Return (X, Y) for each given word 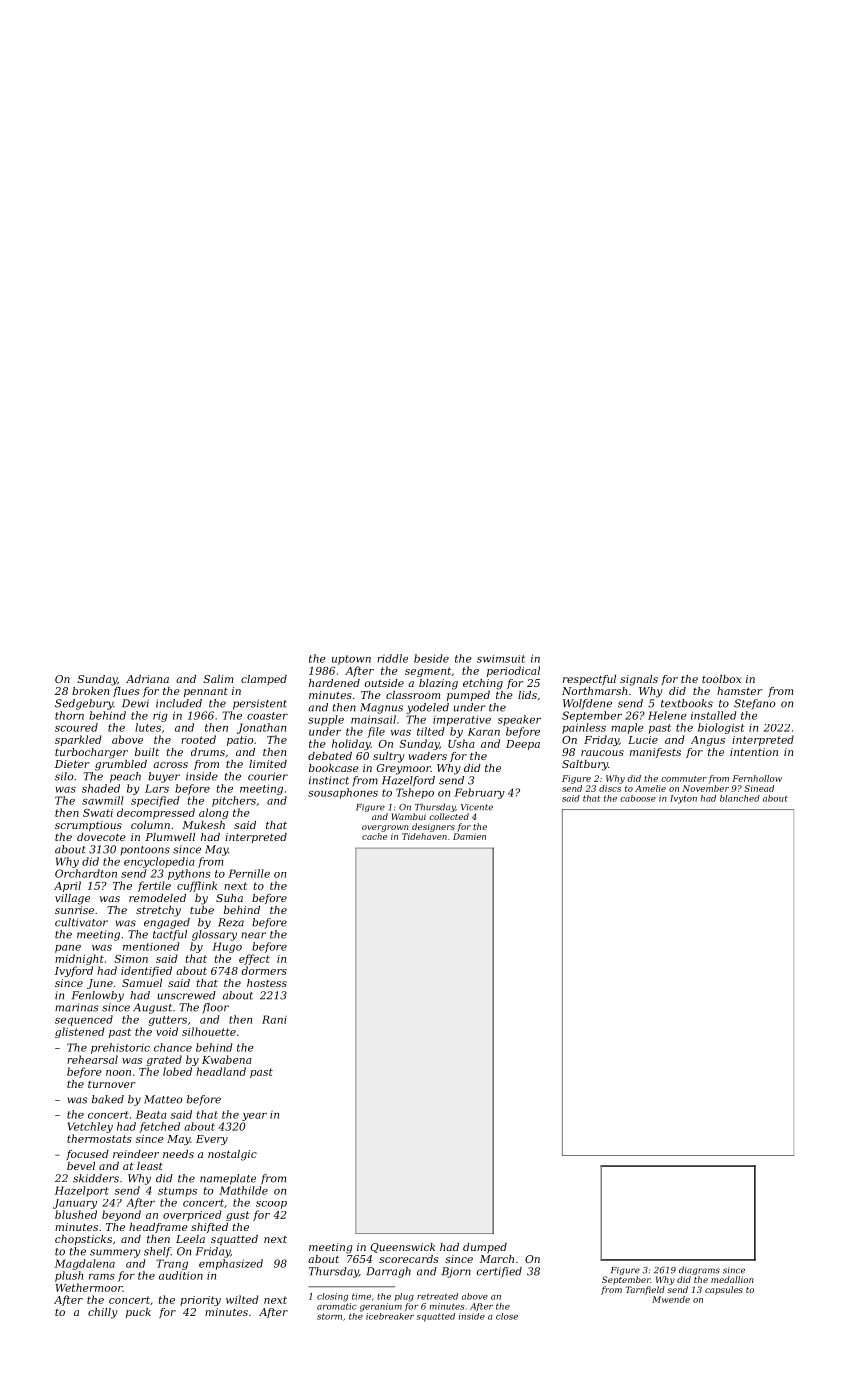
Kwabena (227, 1059)
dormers (264, 970)
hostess (267, 983)
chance (173, 1047)
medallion (732, 1279)
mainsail (373, 719)
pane (68, 949)
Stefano (754, 704)
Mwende (671, 1299)
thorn (69, 715)
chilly (102, 1313)
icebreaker (390, 1316)
